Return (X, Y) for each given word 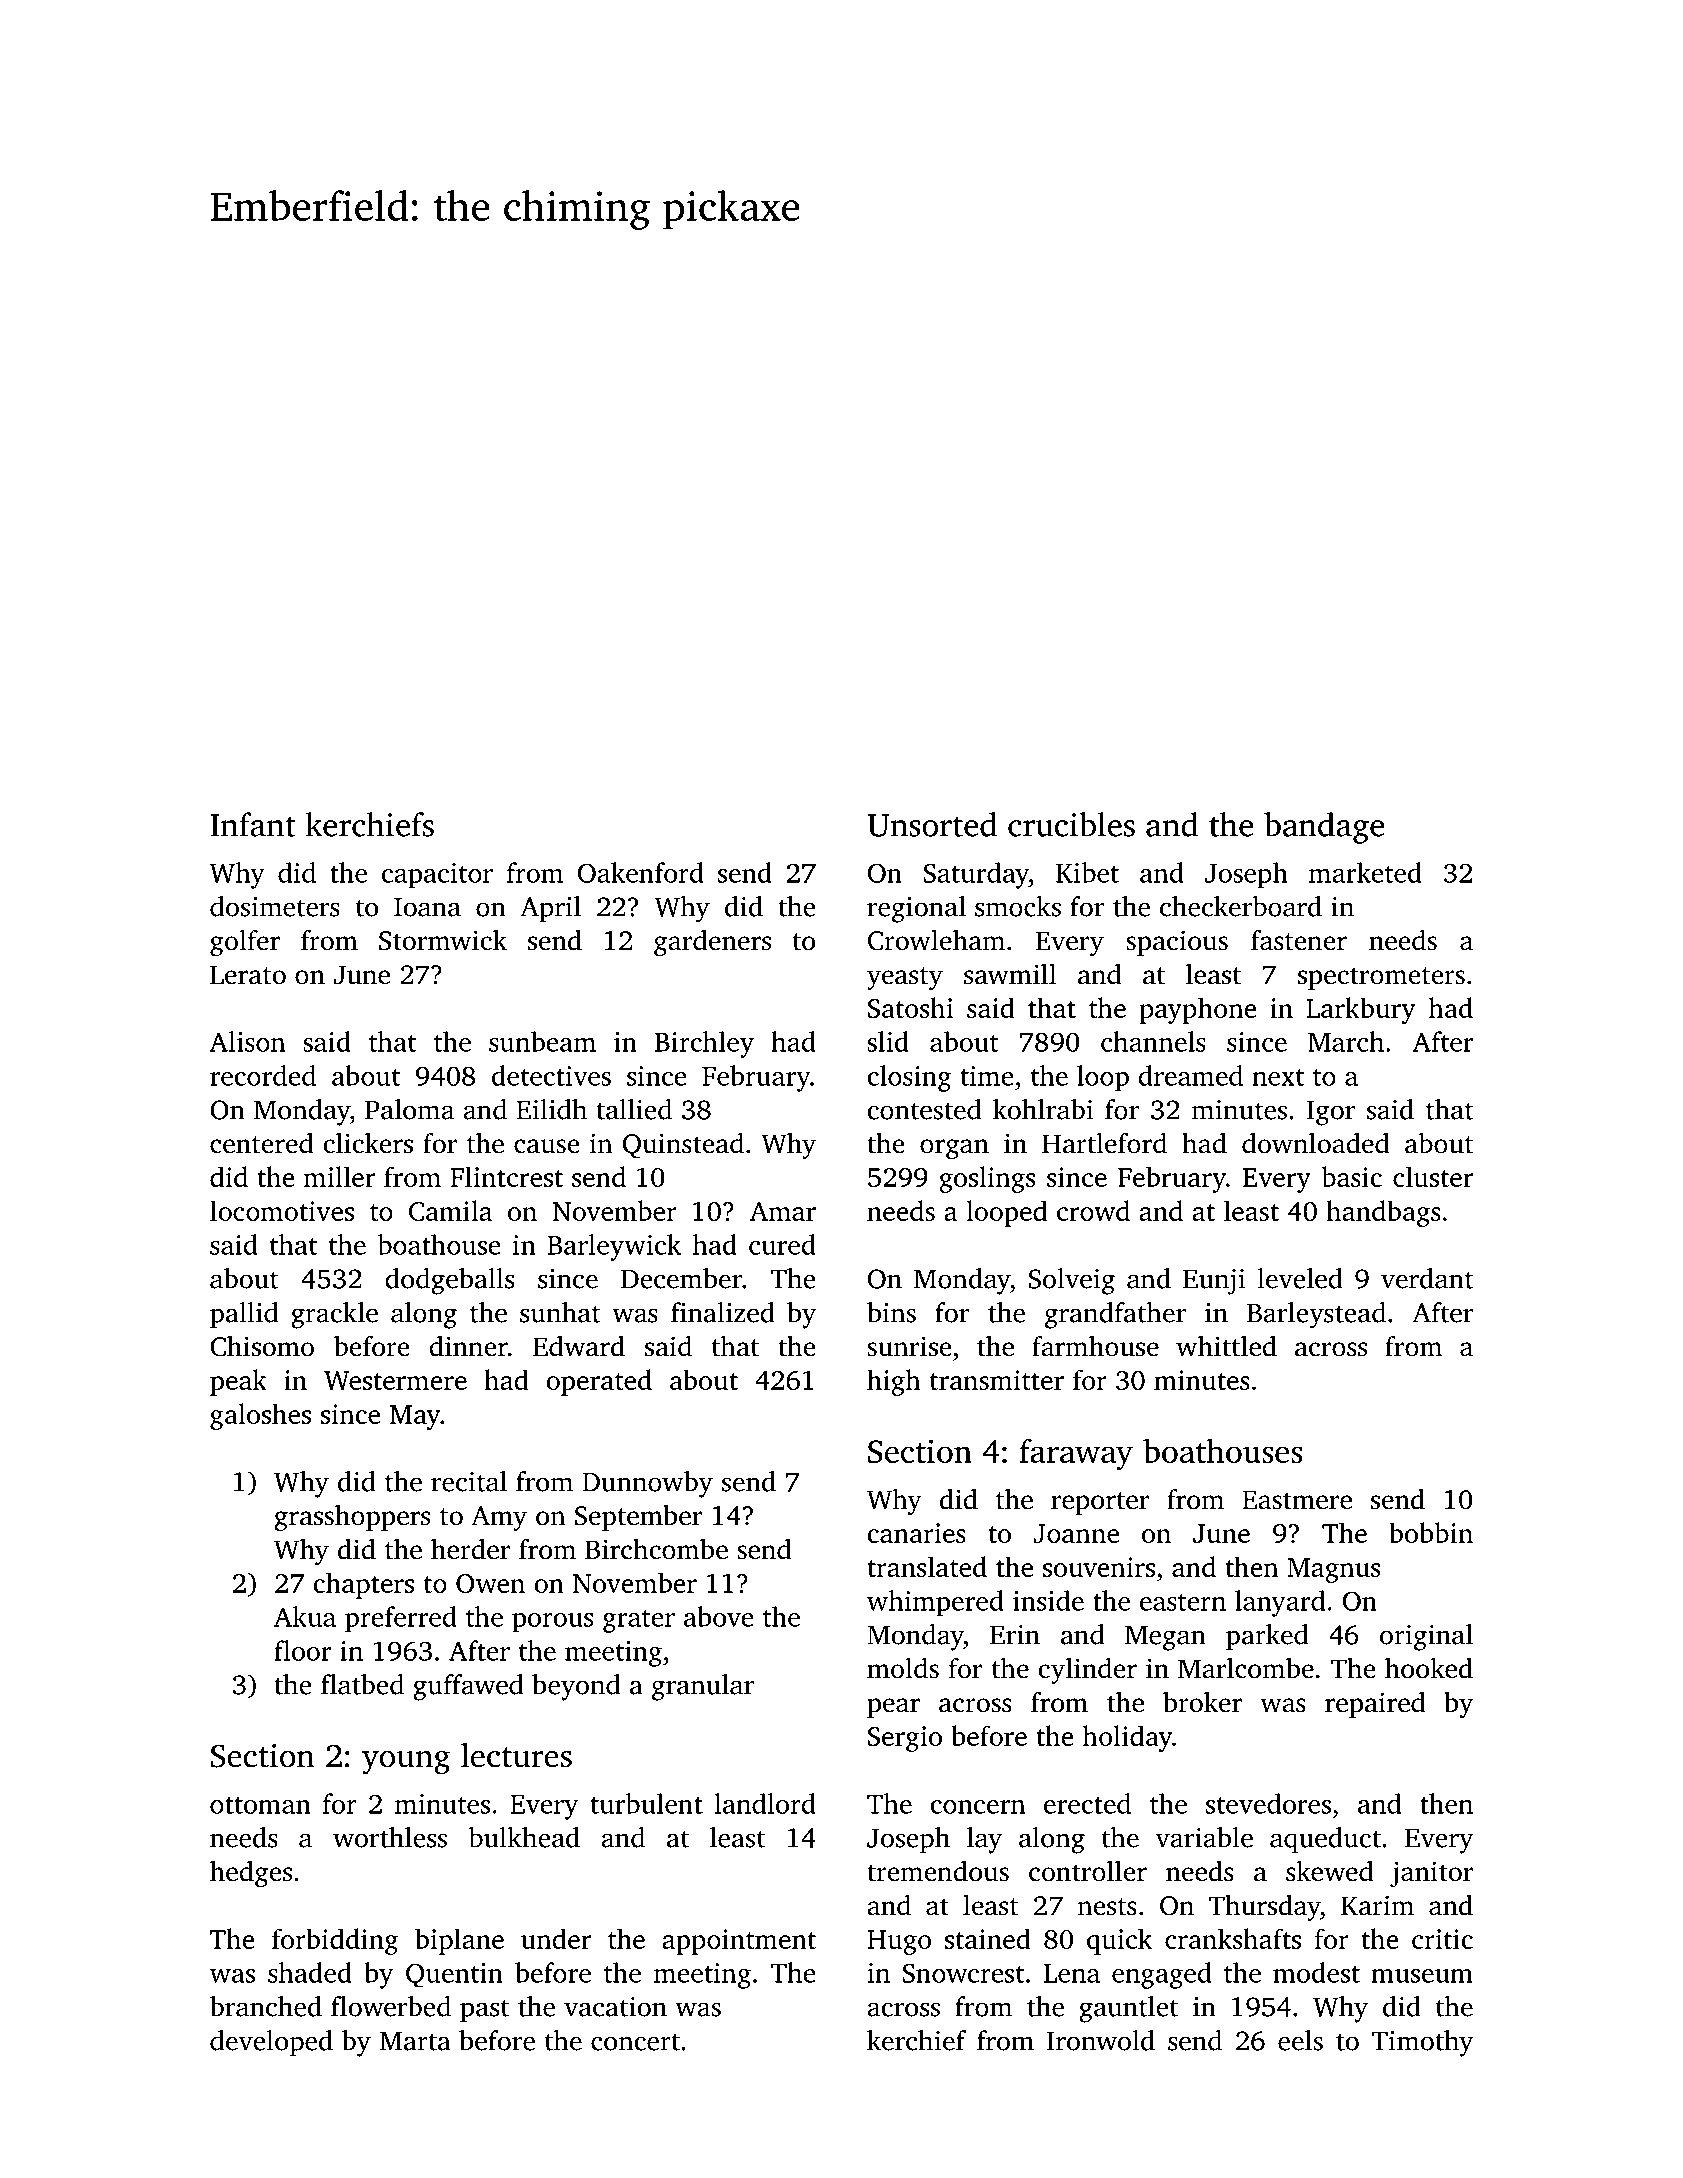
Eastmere (1297, 1500)
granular (703, 1687)
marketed (1365, 872)
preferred (401, 1619)
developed (271, 2043)
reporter (1100, 1503)
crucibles (1071, 824)
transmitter (997, 1380)
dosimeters (275, 906)
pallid (244, 1315)
